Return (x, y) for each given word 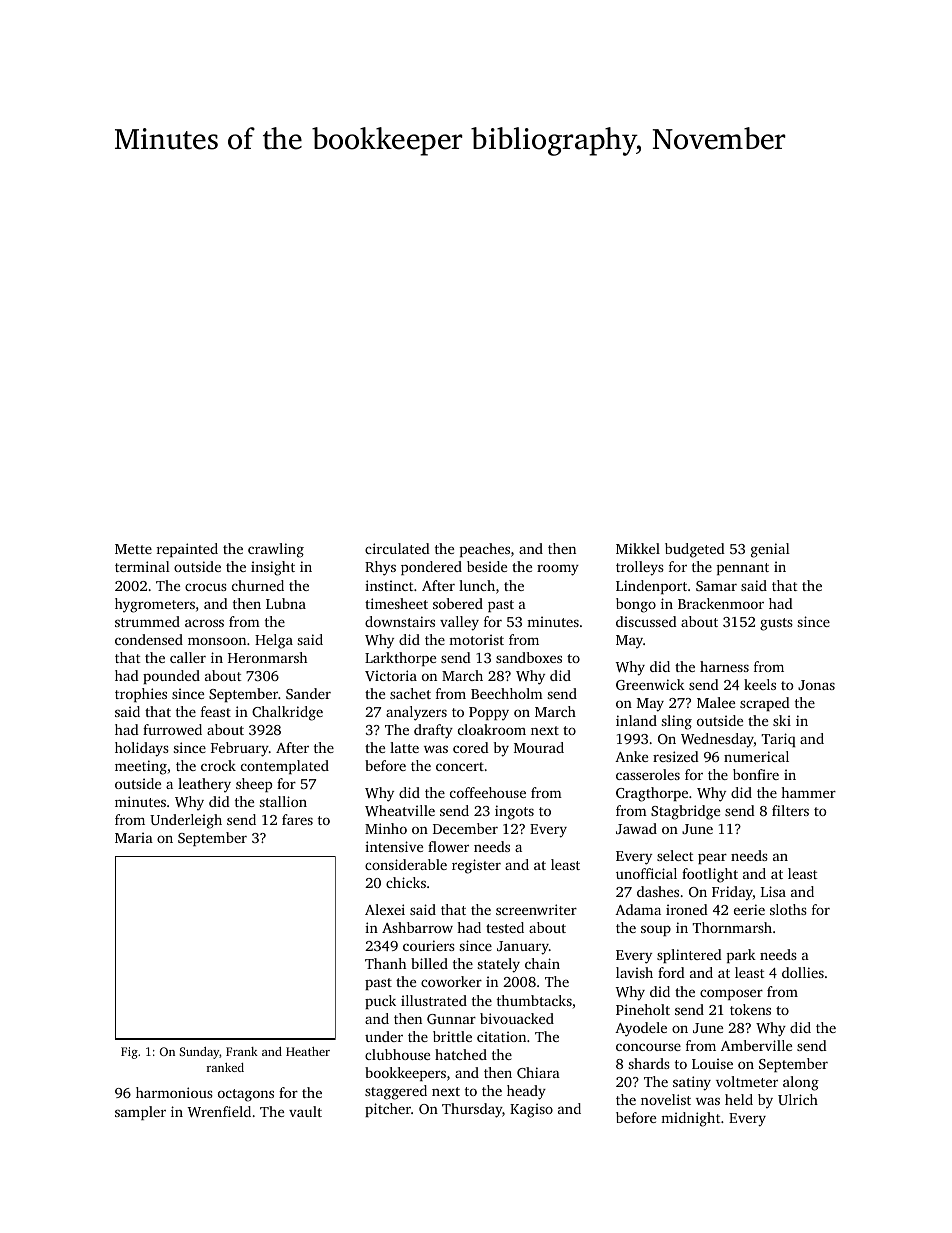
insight (273, 568)
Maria (134, 837)
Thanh (385, 963)
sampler (140, 1113)
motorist (476, 639)
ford (671, 972)
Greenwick (650, 684)
